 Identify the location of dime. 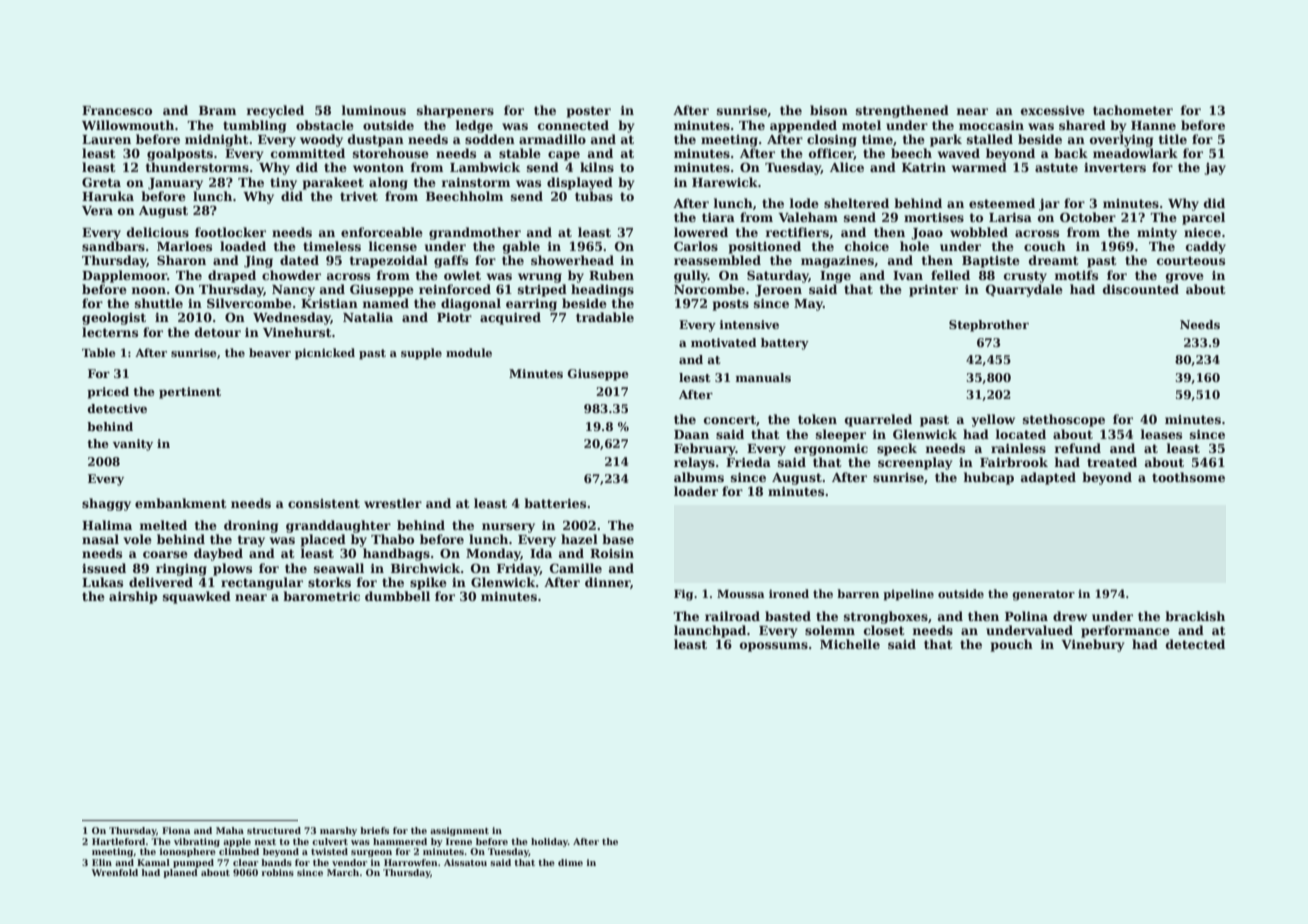
(570, 862).
